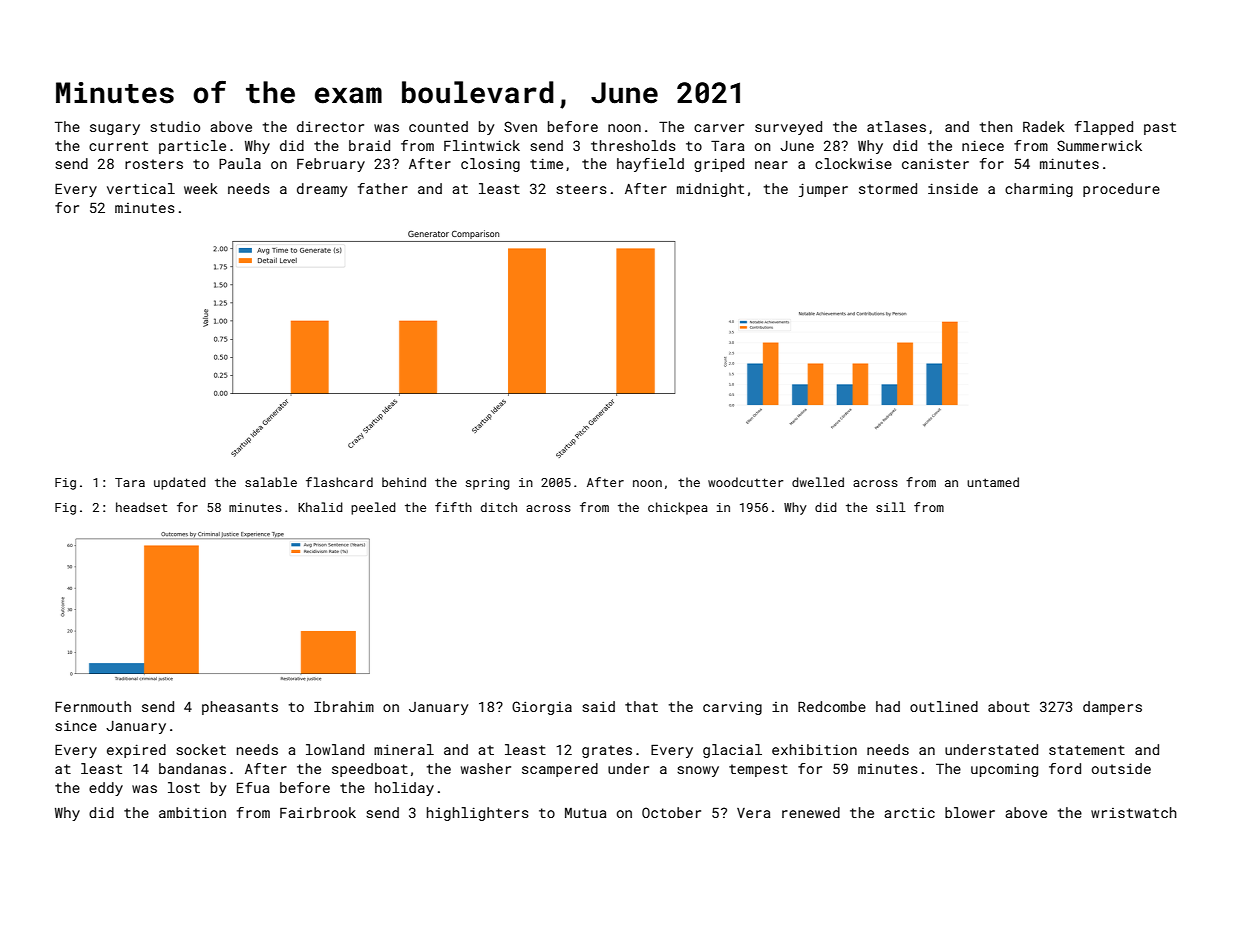  What do you see at coordinates (154, 164) in the screenshot?
I see `rosters` at bounding box center [154, 164].
